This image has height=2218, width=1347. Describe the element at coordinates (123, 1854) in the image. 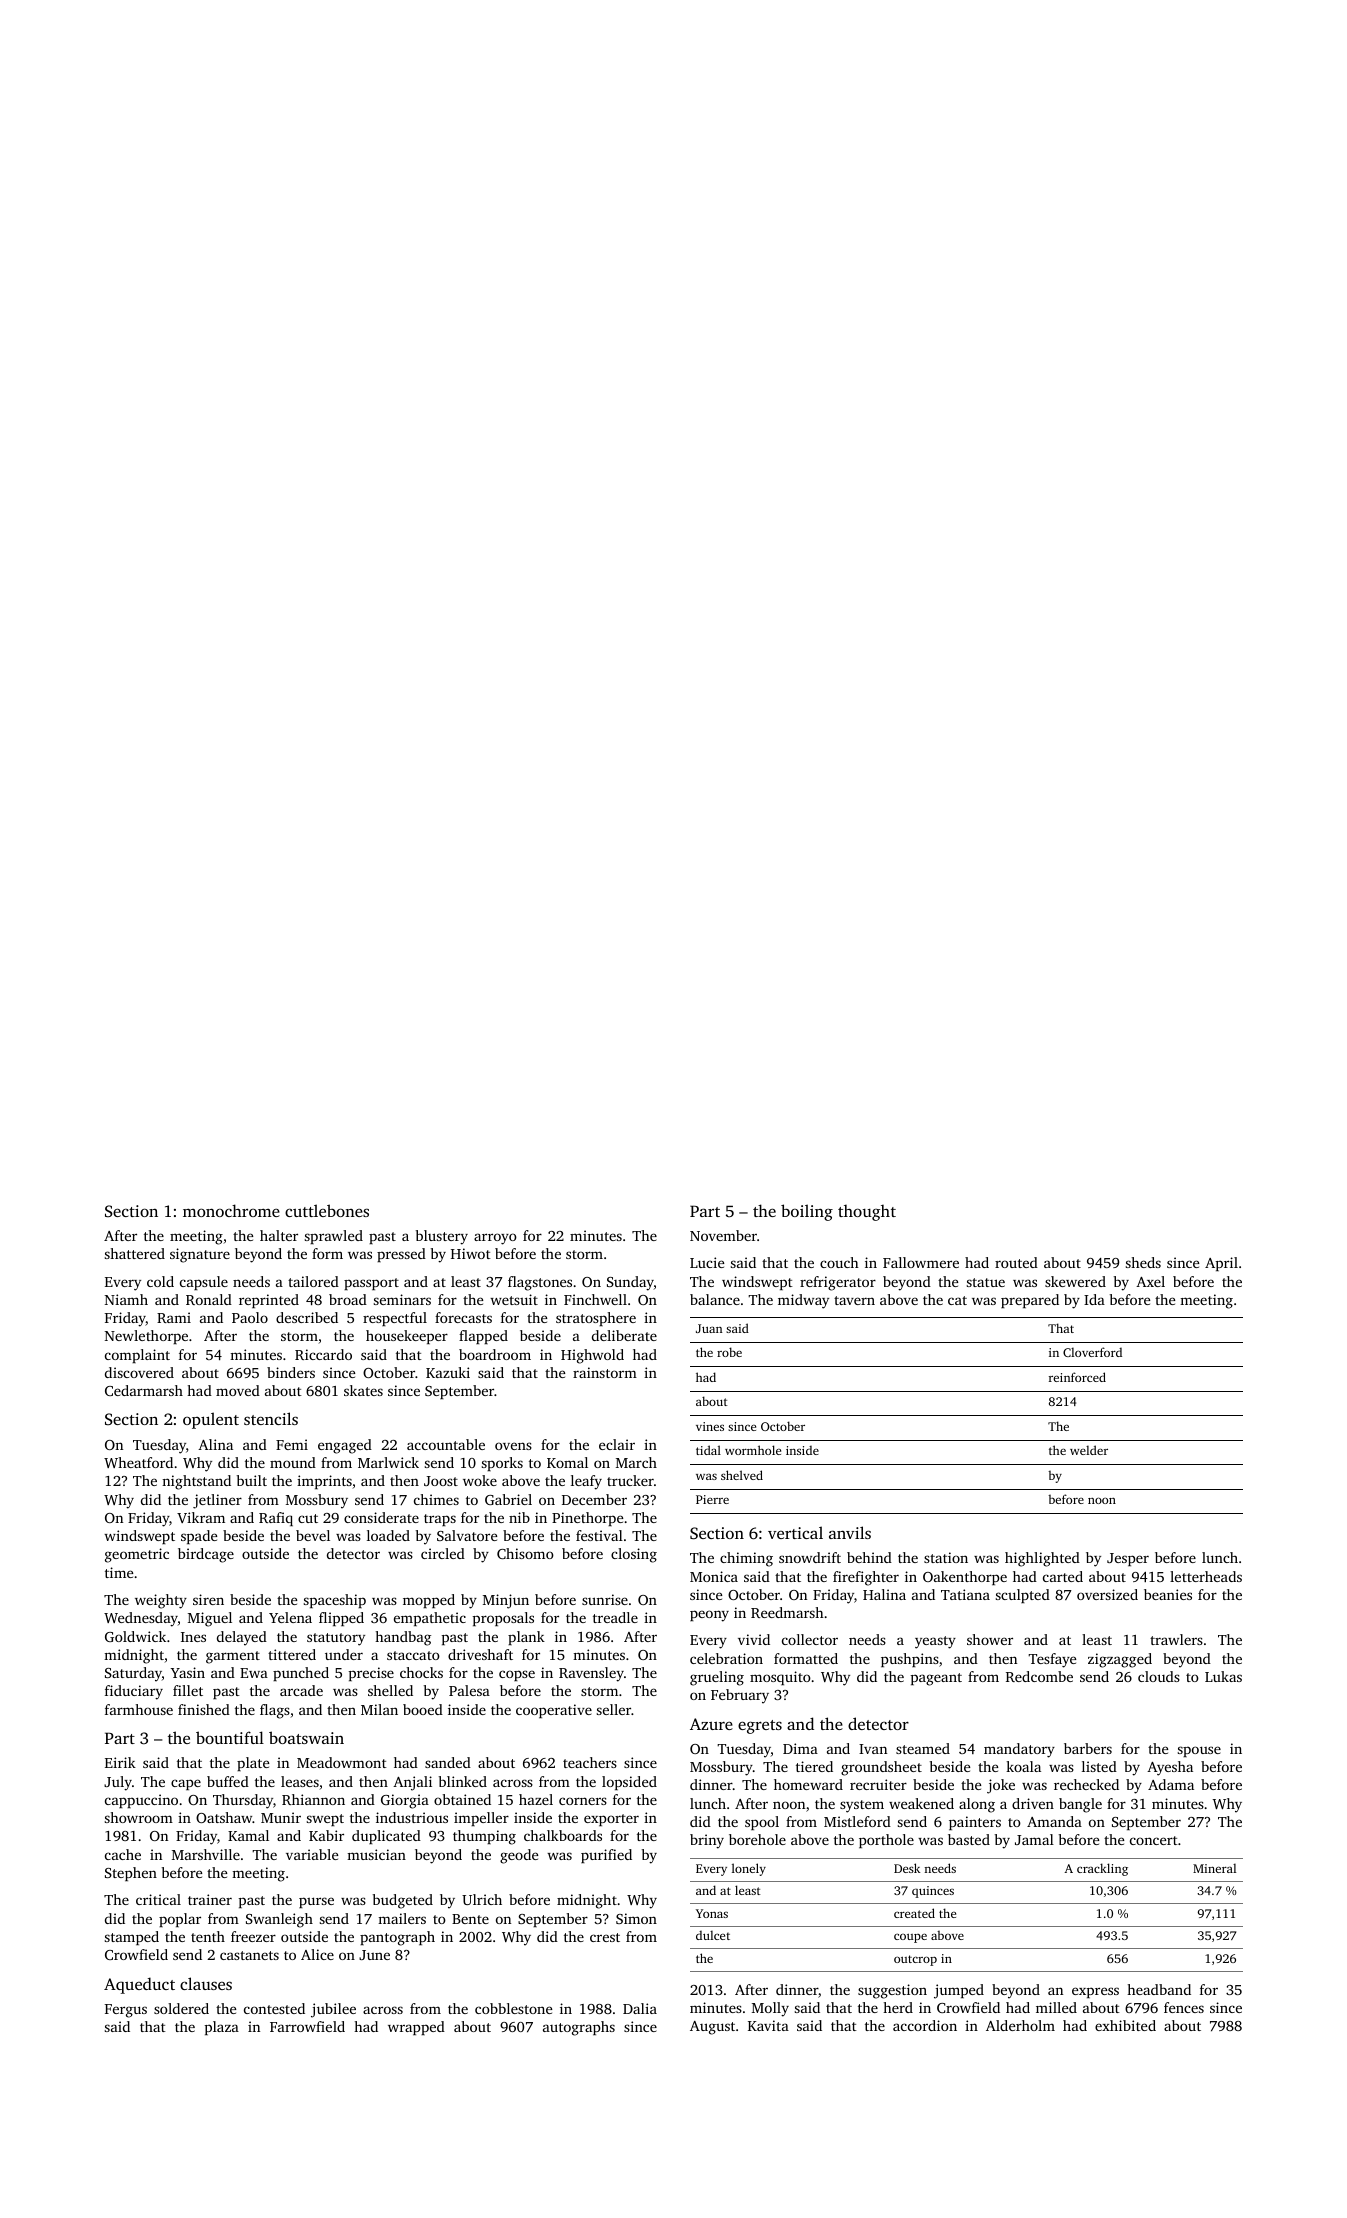

I see `cache` at that location.
